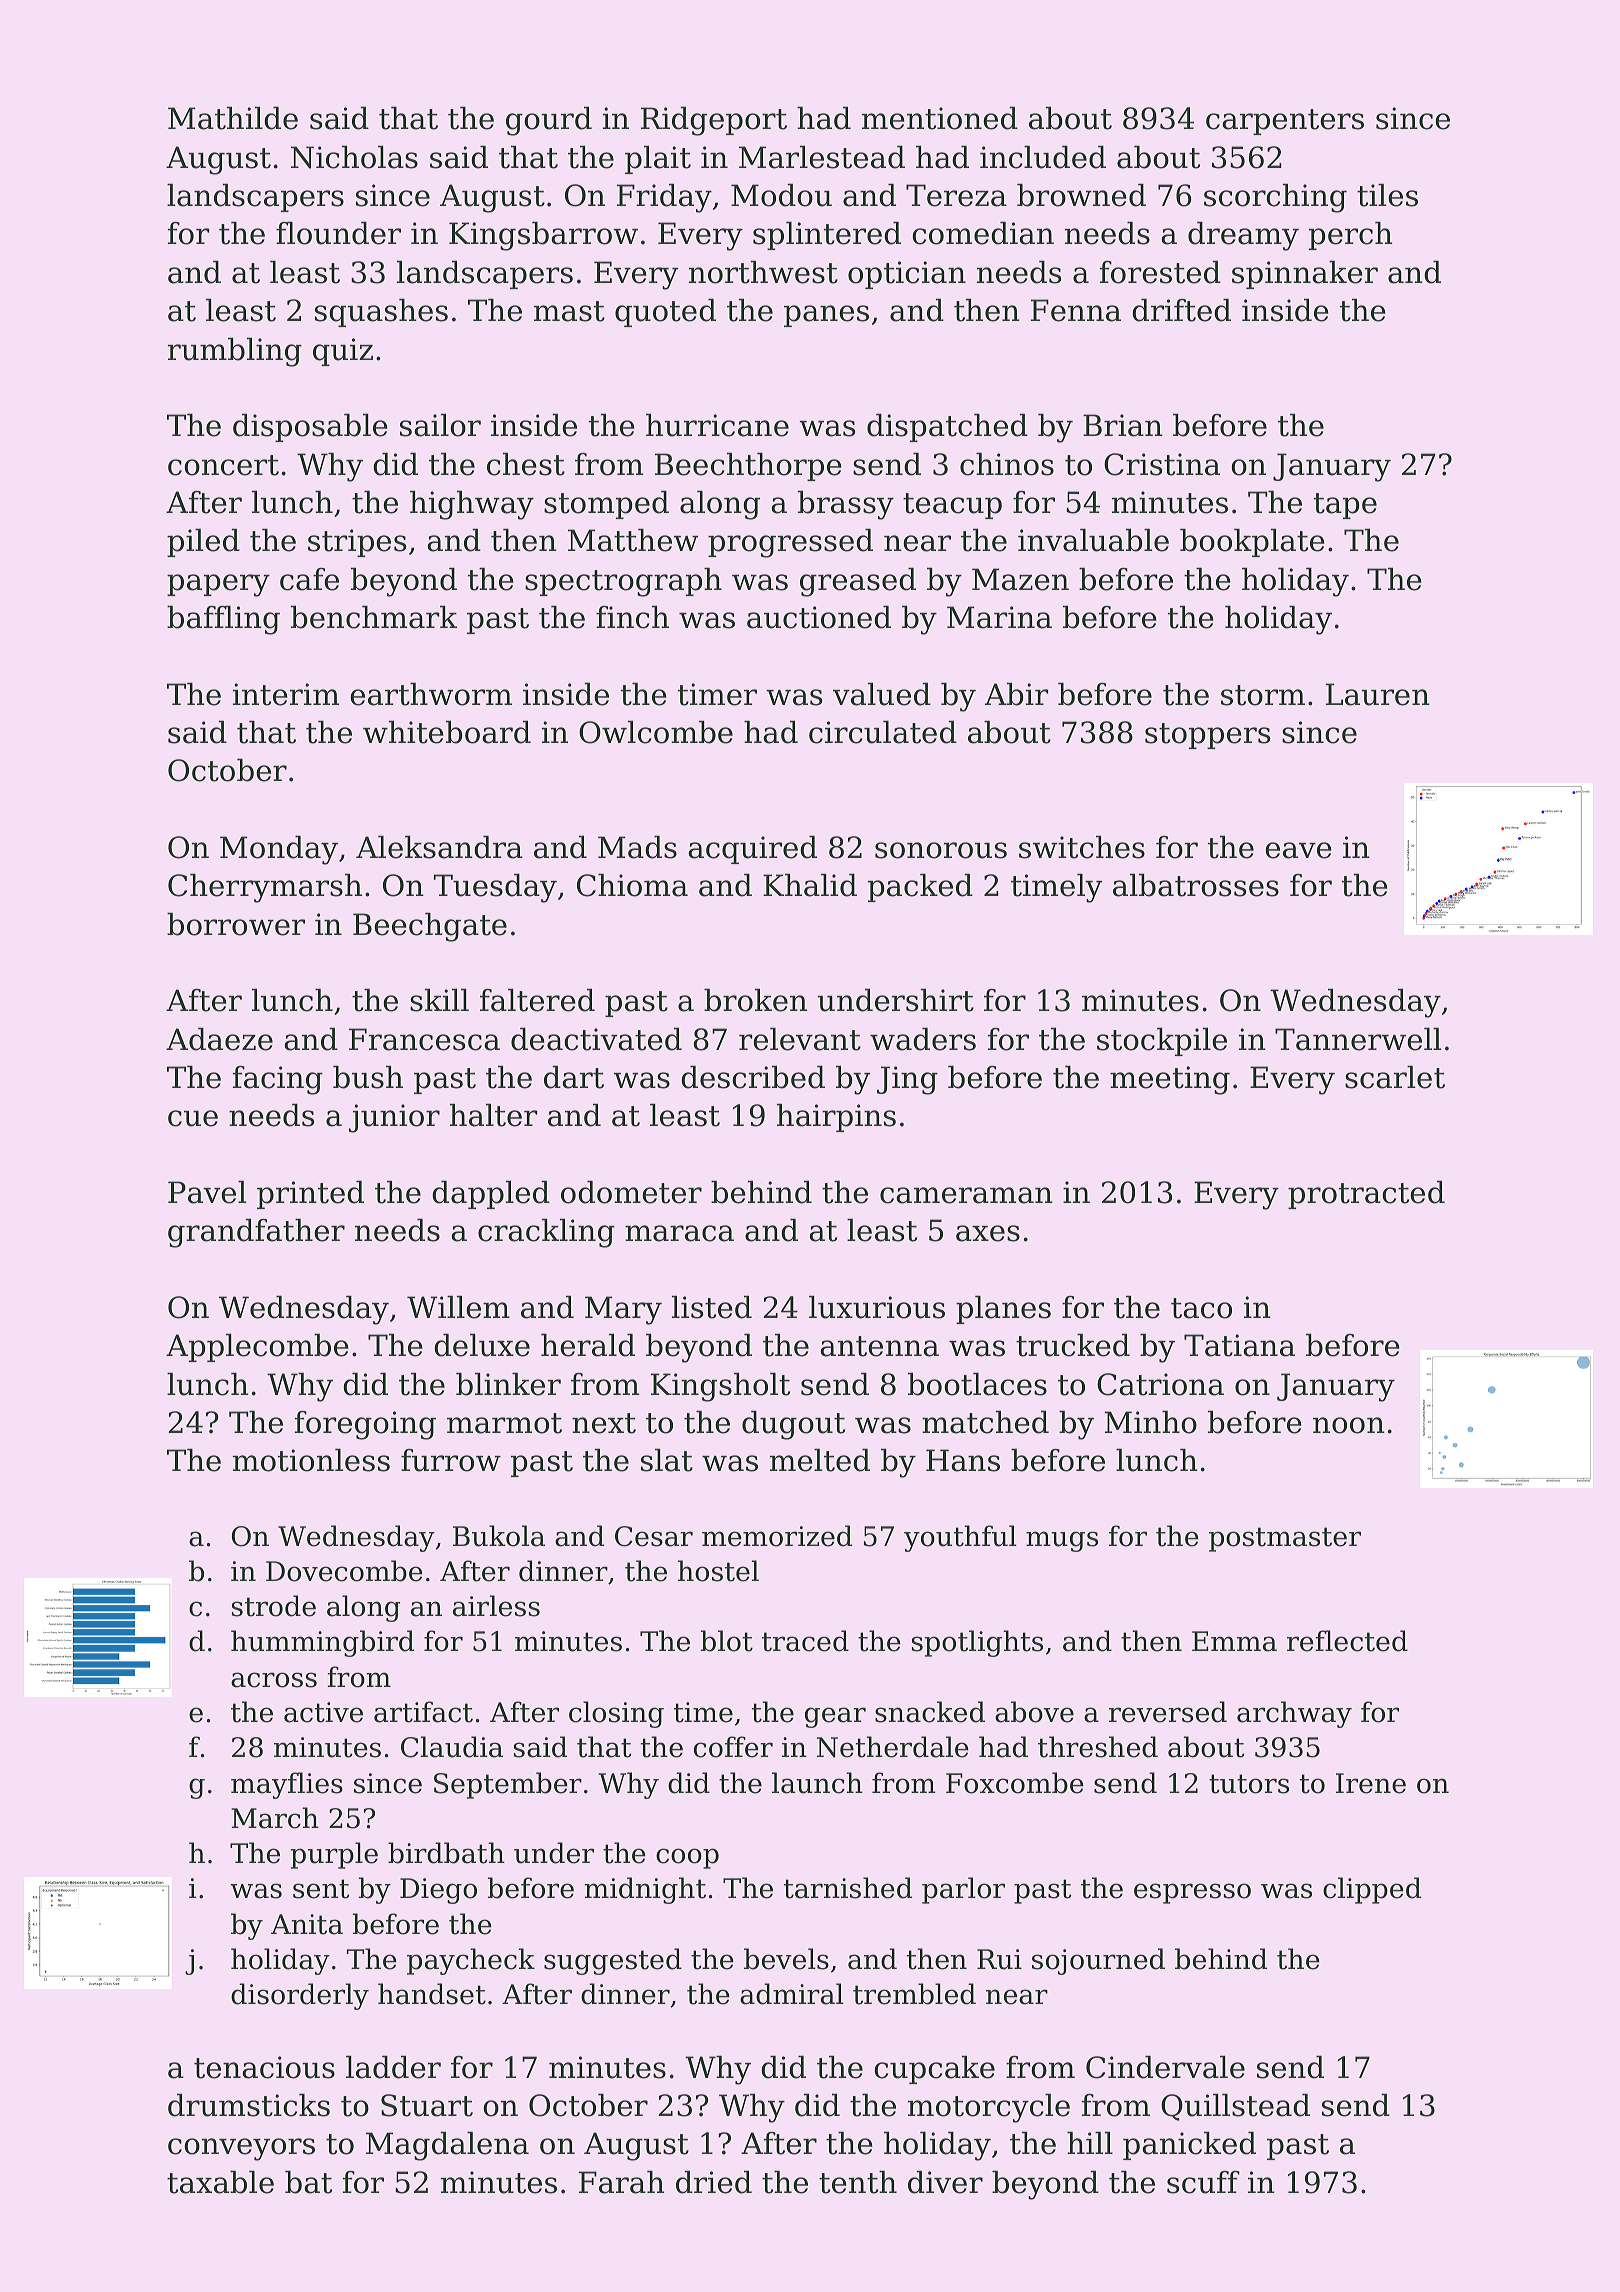  I want to click on scarlet, so click(1395, 1077).
